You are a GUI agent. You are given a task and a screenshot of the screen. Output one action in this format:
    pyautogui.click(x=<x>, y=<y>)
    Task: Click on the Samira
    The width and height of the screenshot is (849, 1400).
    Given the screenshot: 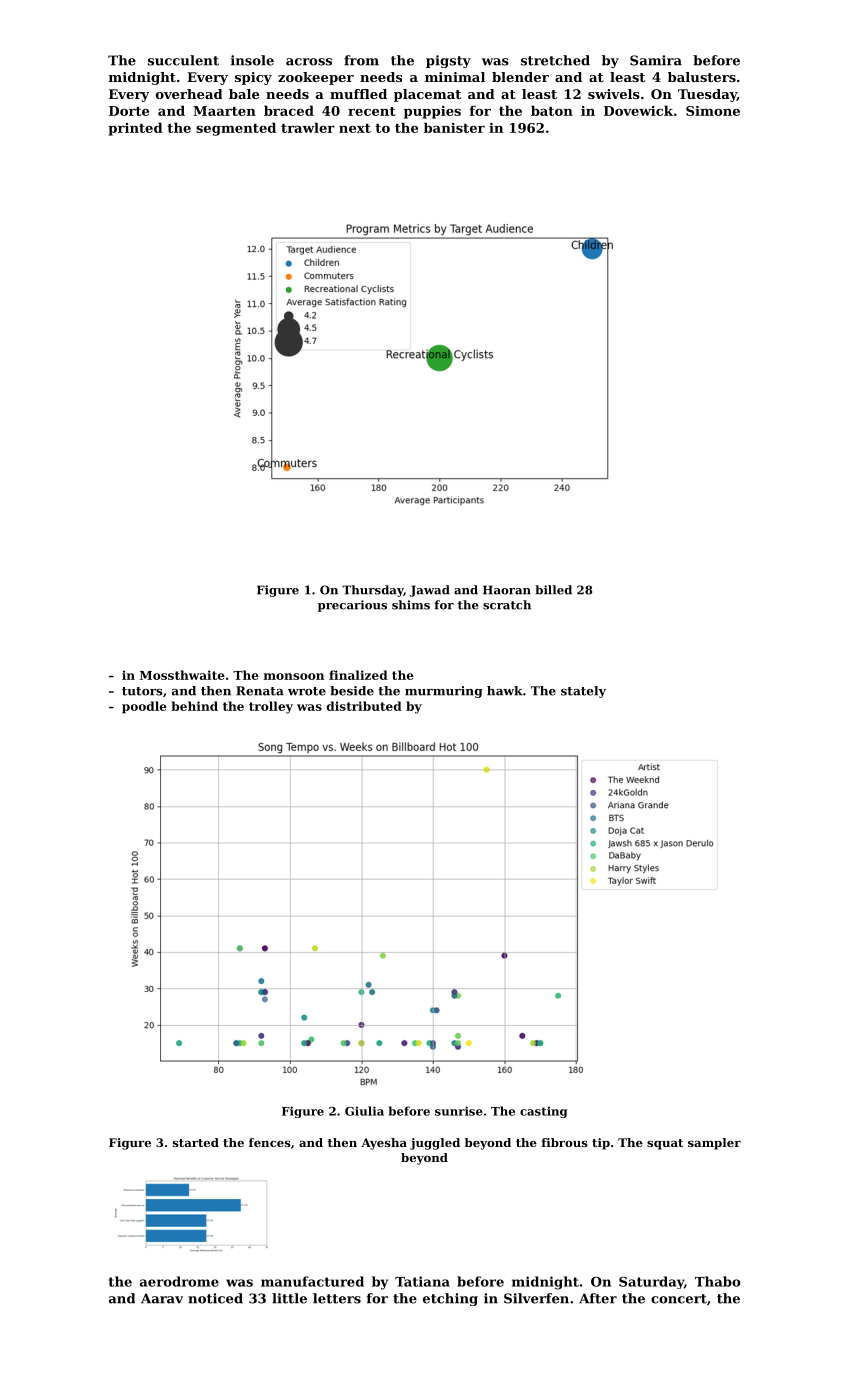 What is the action you would take?
    pyautogui.click(x=656, y=60)
